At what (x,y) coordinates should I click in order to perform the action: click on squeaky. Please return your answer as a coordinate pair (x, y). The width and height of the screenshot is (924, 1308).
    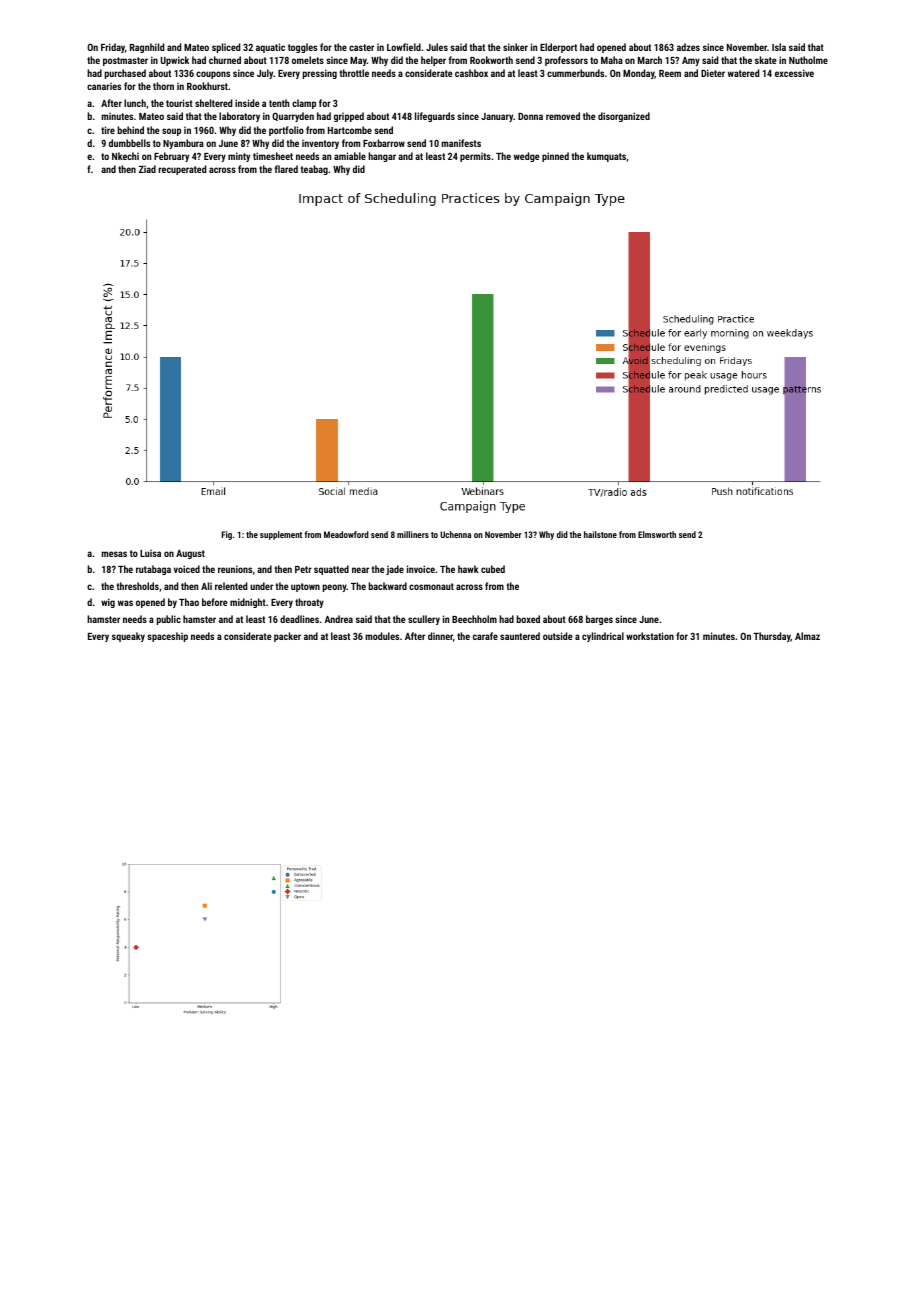
    Looking at the image, I should click on (128, 637).
